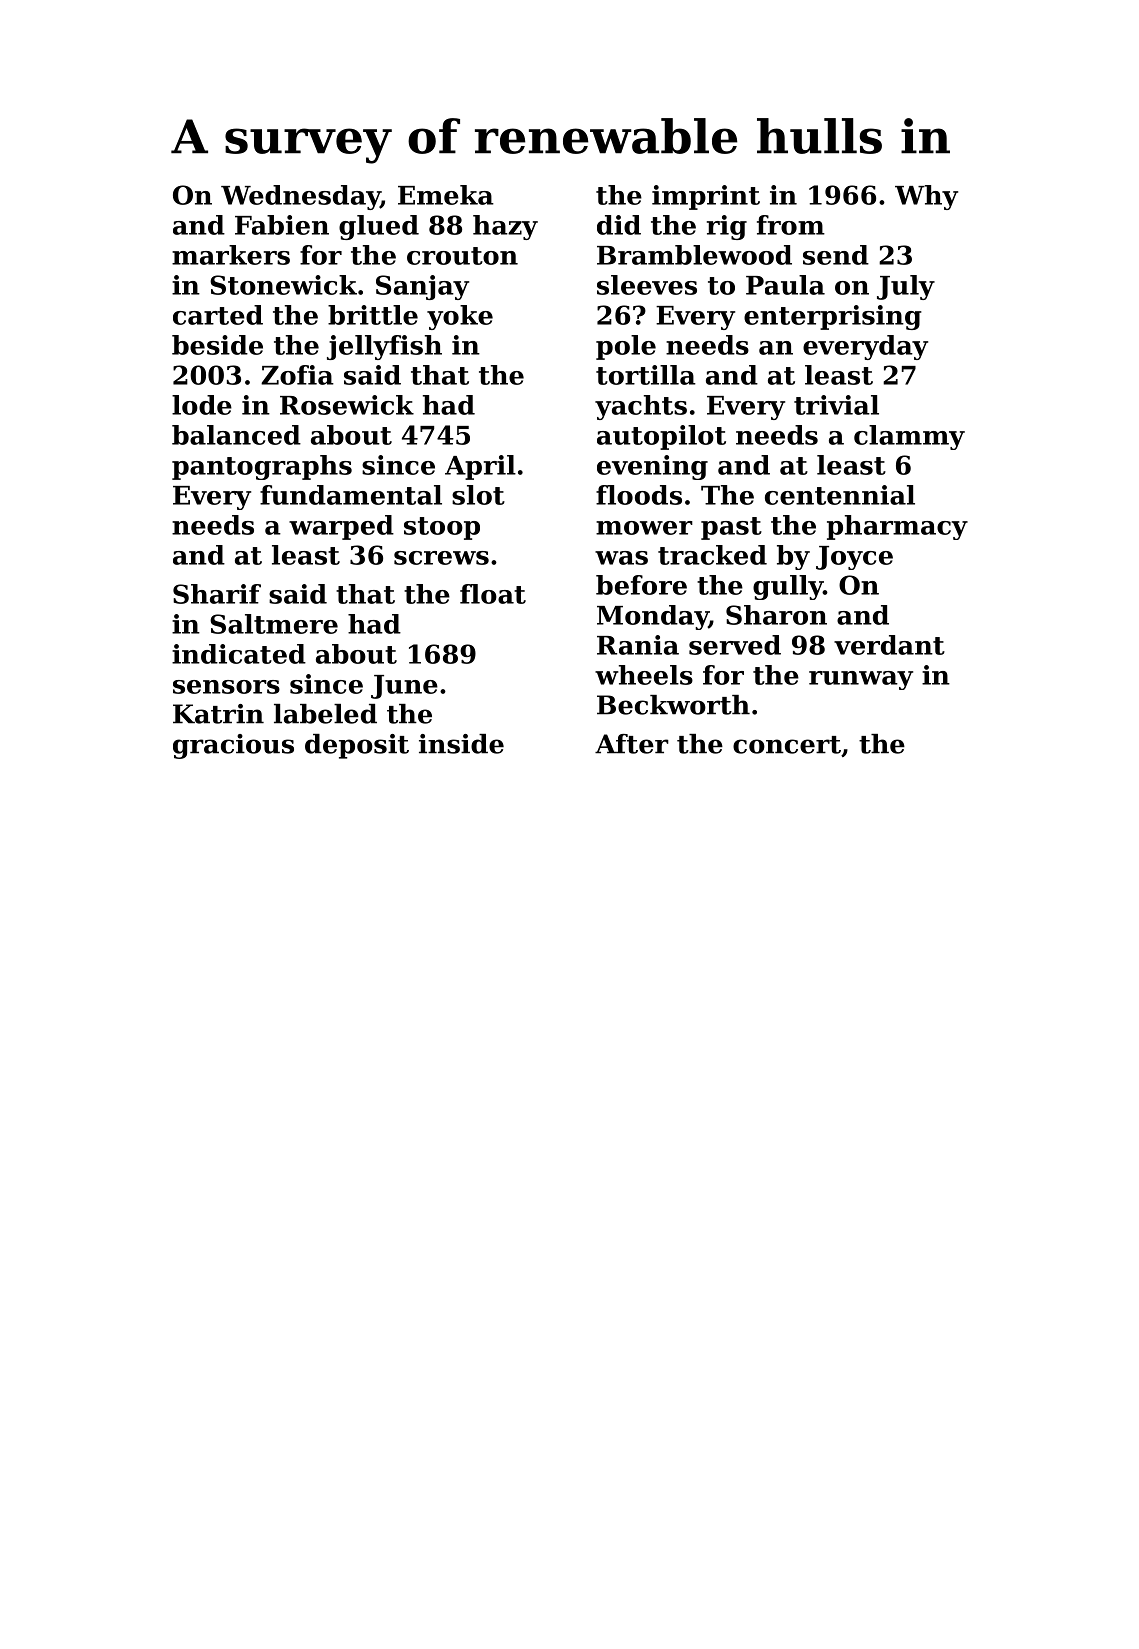  Describe the element at coordinates (926, 197) in the page. I see `Why` at that location.
